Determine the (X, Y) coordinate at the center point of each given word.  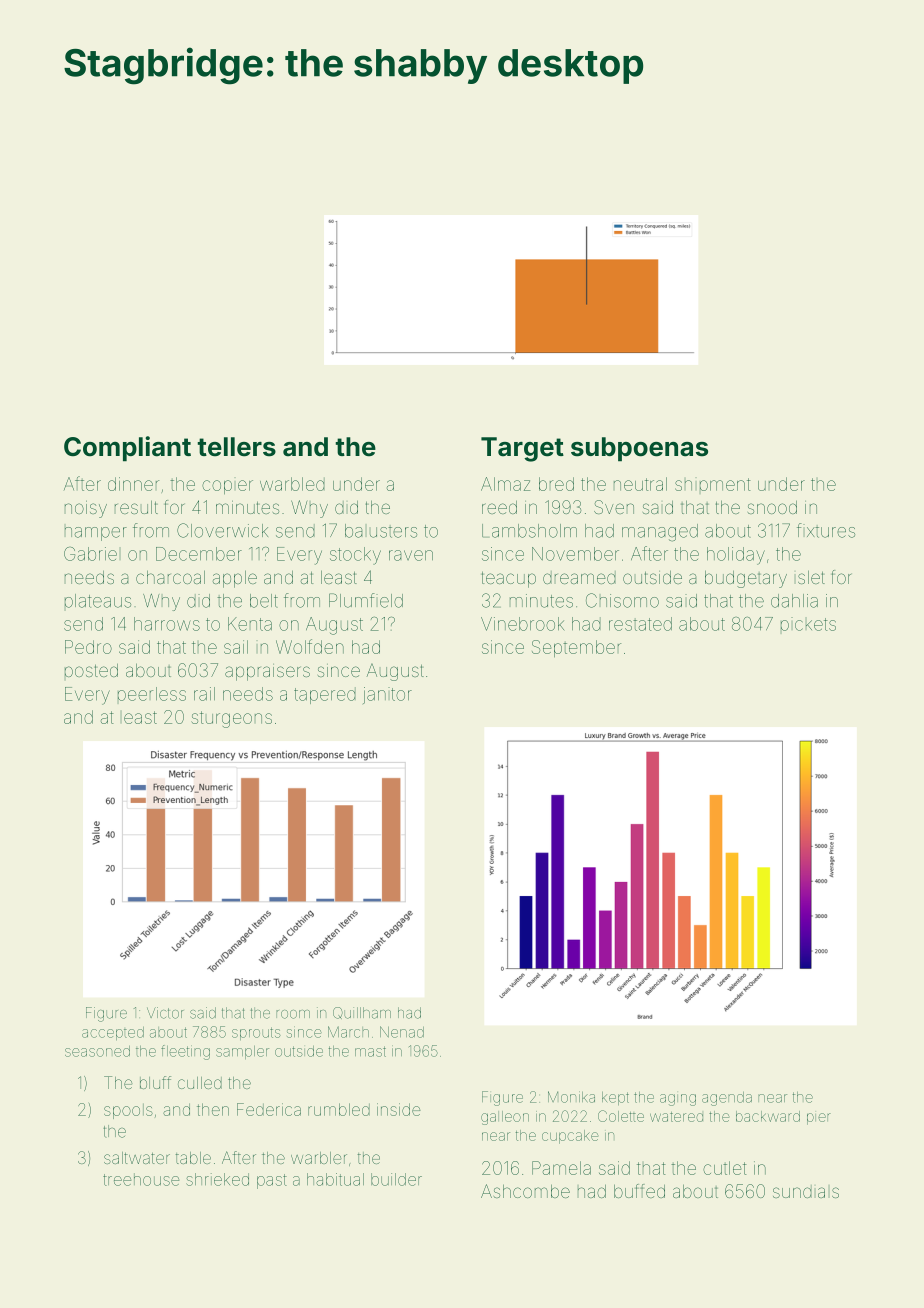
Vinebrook (522, 624)
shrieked (217, 1179)
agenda (727, 1099)
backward (768, 1116)
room (293, 1014)
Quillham (362, 1013)
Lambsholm (529, 531)
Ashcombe (525, 1191)
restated (640, 624)
